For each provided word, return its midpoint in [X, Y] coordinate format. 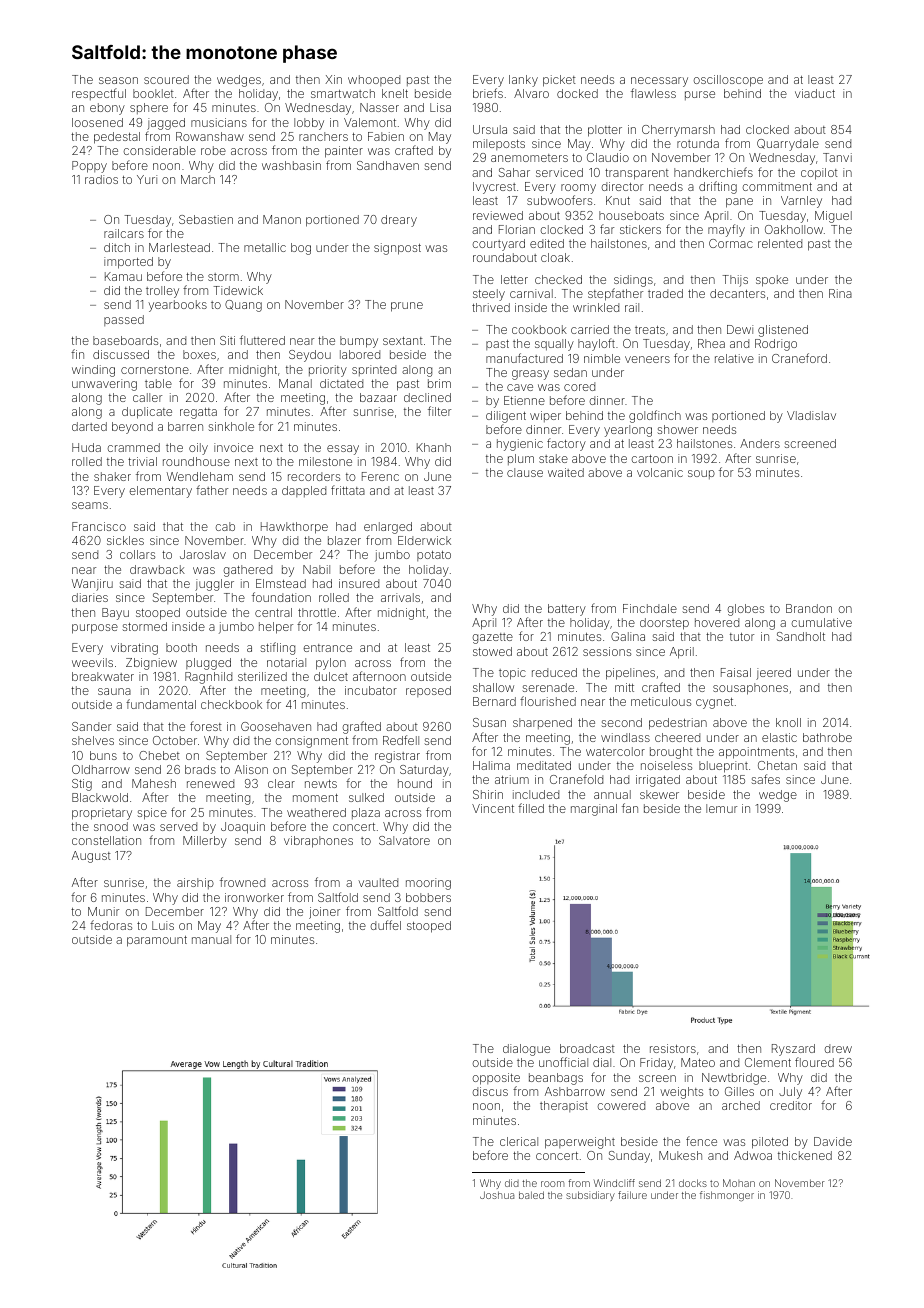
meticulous [661, 701]
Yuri [147, 179]
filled [531, 808]
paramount [157, 941]
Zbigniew [151, 664]
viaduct [815, 93]
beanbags [556, 1079]
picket [559, 81]
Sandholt [801, 636]
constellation [106, 840]
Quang [243, 306]
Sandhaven [388, 165]
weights [681, 1093]
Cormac [731, 243]
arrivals [400, 597]
